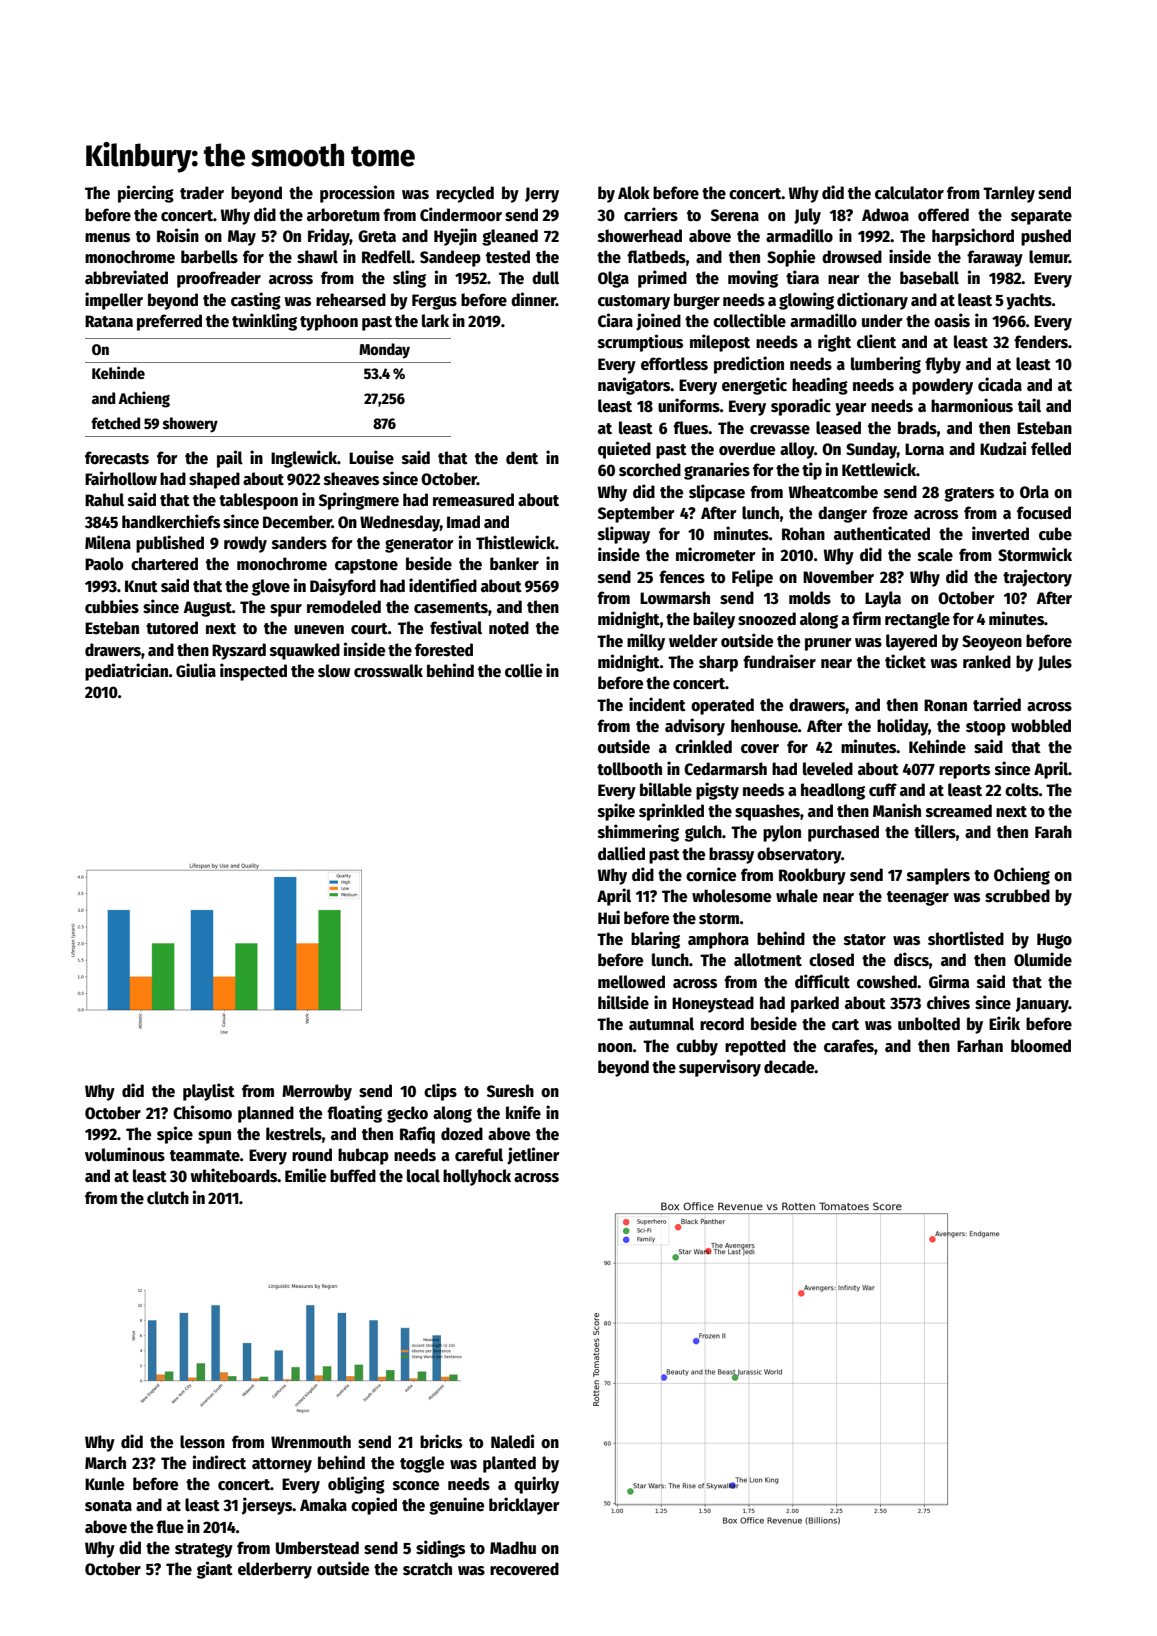 The image size is (1157, 1636). I want to click on Jerry, so click(542, 195).
